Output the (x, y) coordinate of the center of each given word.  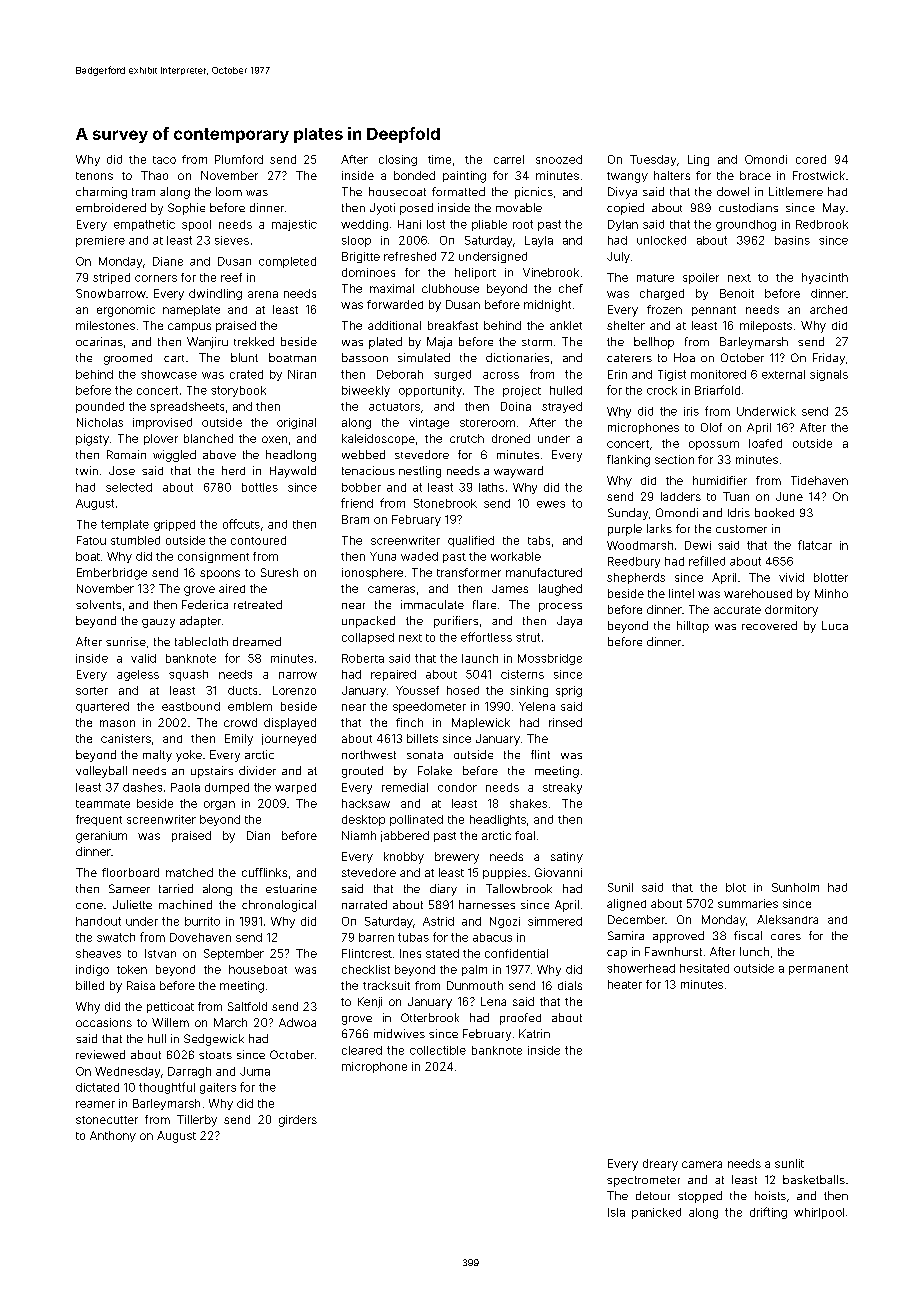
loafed (765, 443)
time (439, 159)
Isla (616, 1212)
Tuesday (653, 160)
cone (89, 906)
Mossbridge (550, 659)
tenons (94, 176)
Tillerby (197, 1121)
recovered (769, 625)
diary (443, 890)
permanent (818, 969)
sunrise (126, 641)
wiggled (174, 456)
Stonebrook (445, 503)
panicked (656, 1213)
